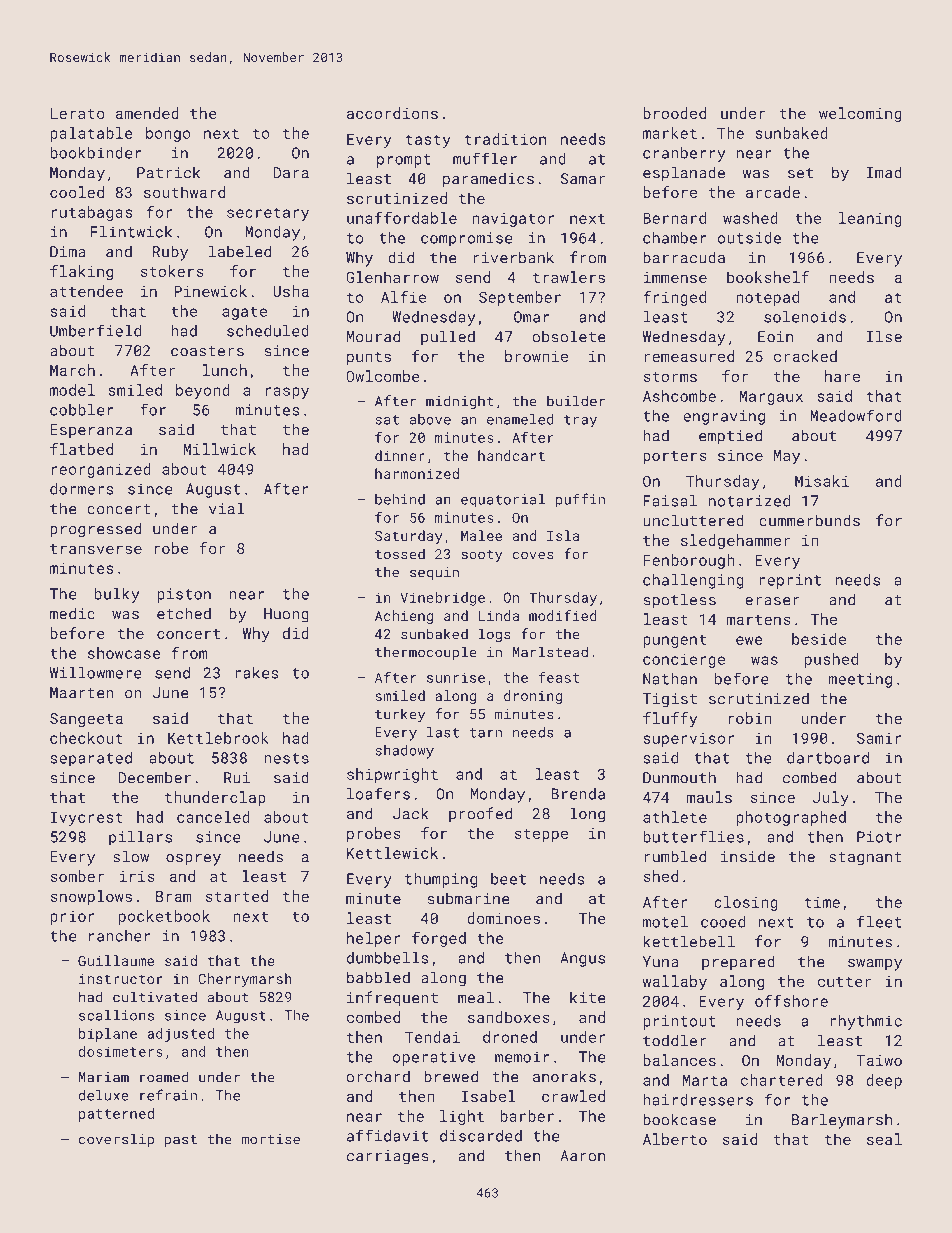 This screenshot has width=952, height=1233. Describe the element at coordinates (879, 1060) in the screenshot. I see `Taiwo` at that location.
